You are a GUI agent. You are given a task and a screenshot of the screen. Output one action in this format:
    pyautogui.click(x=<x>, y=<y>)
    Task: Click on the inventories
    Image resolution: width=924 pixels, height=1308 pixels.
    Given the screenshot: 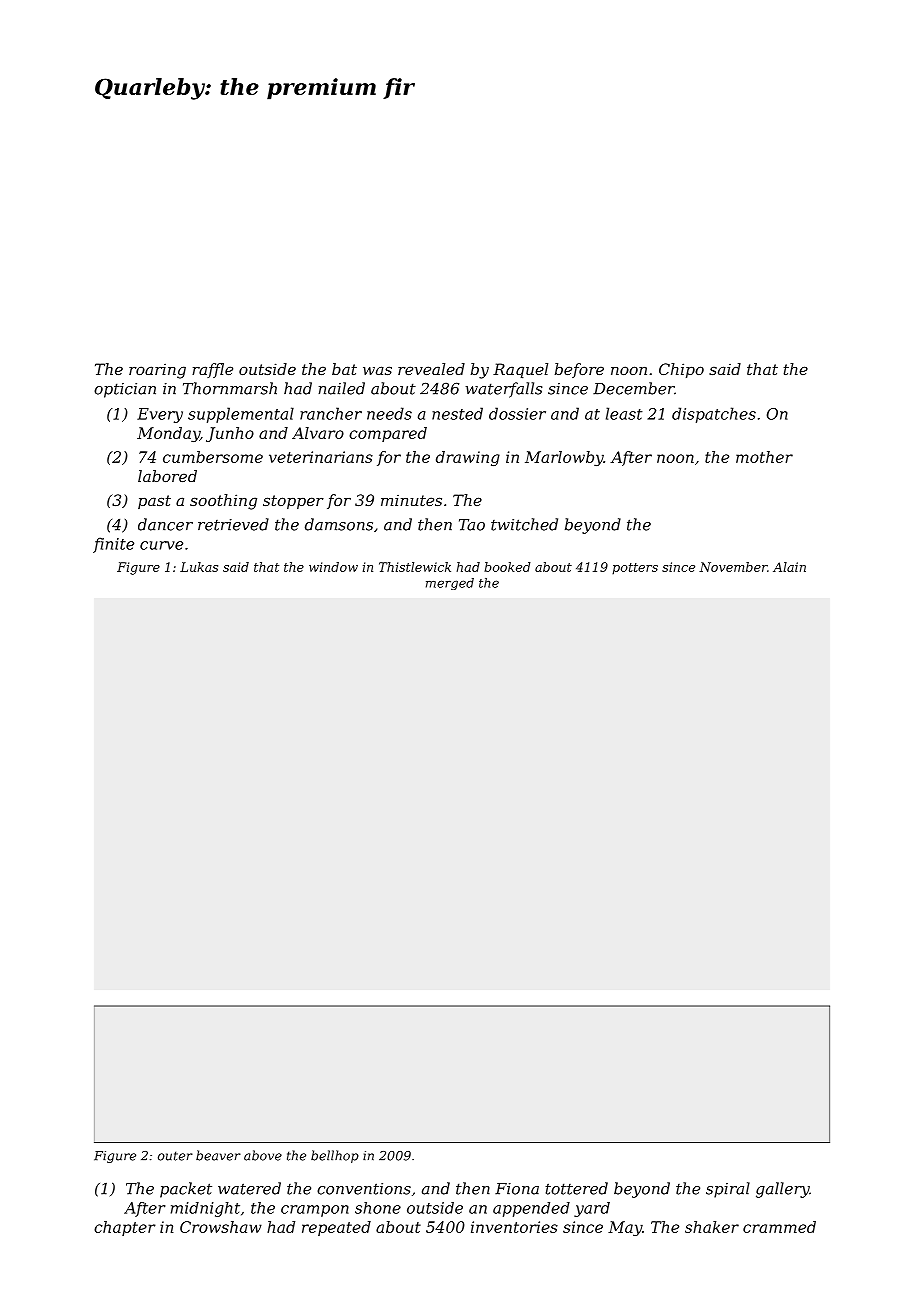 What is the action you would take?
    pyautogui.click(x=514, y=1227)
